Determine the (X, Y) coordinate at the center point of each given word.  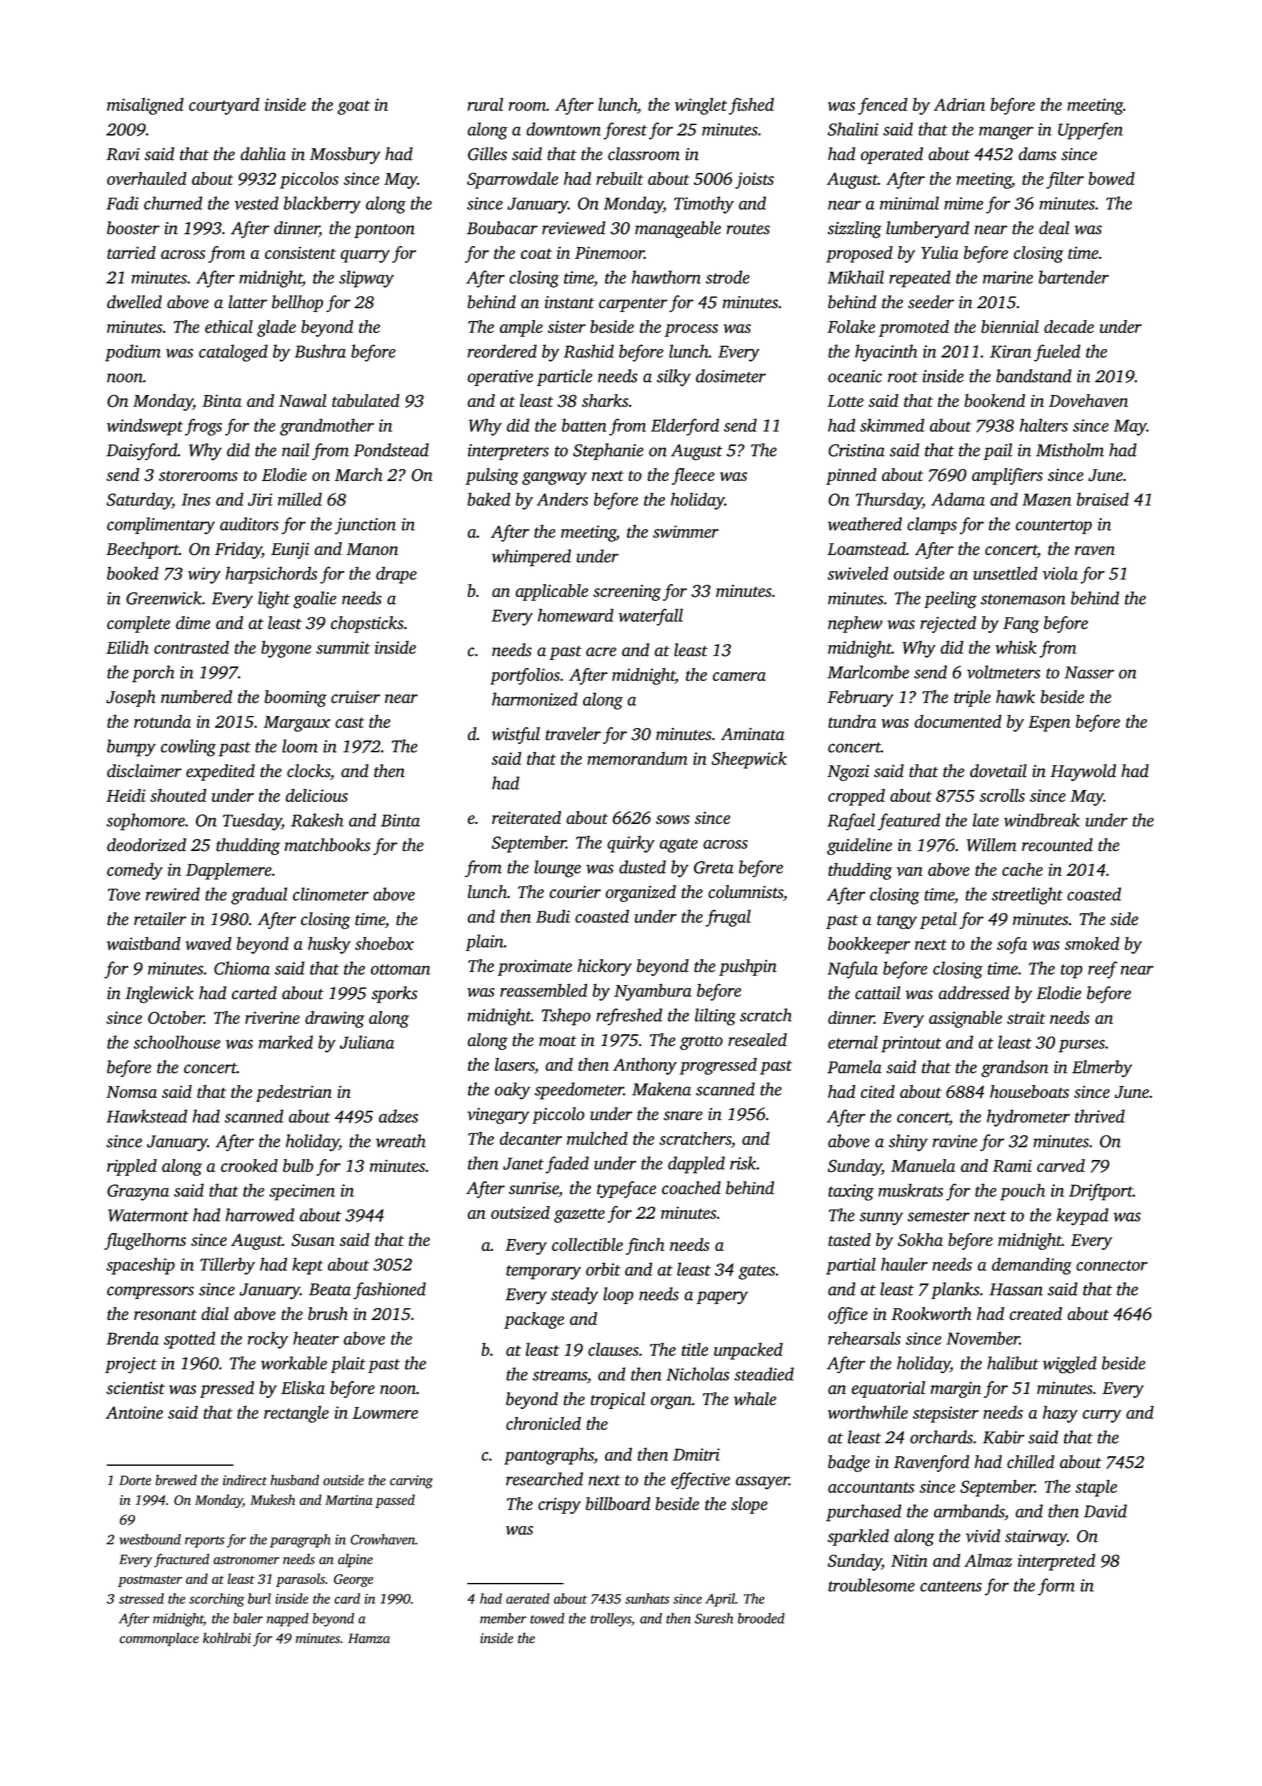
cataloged (233, 353)
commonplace (159, 1639)
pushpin (748, 967)
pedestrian (294, 1093)
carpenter (633, 305)
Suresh (714, 1618)
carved (1061, 1165)
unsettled (1006, 573)
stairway (1036, 1538)
